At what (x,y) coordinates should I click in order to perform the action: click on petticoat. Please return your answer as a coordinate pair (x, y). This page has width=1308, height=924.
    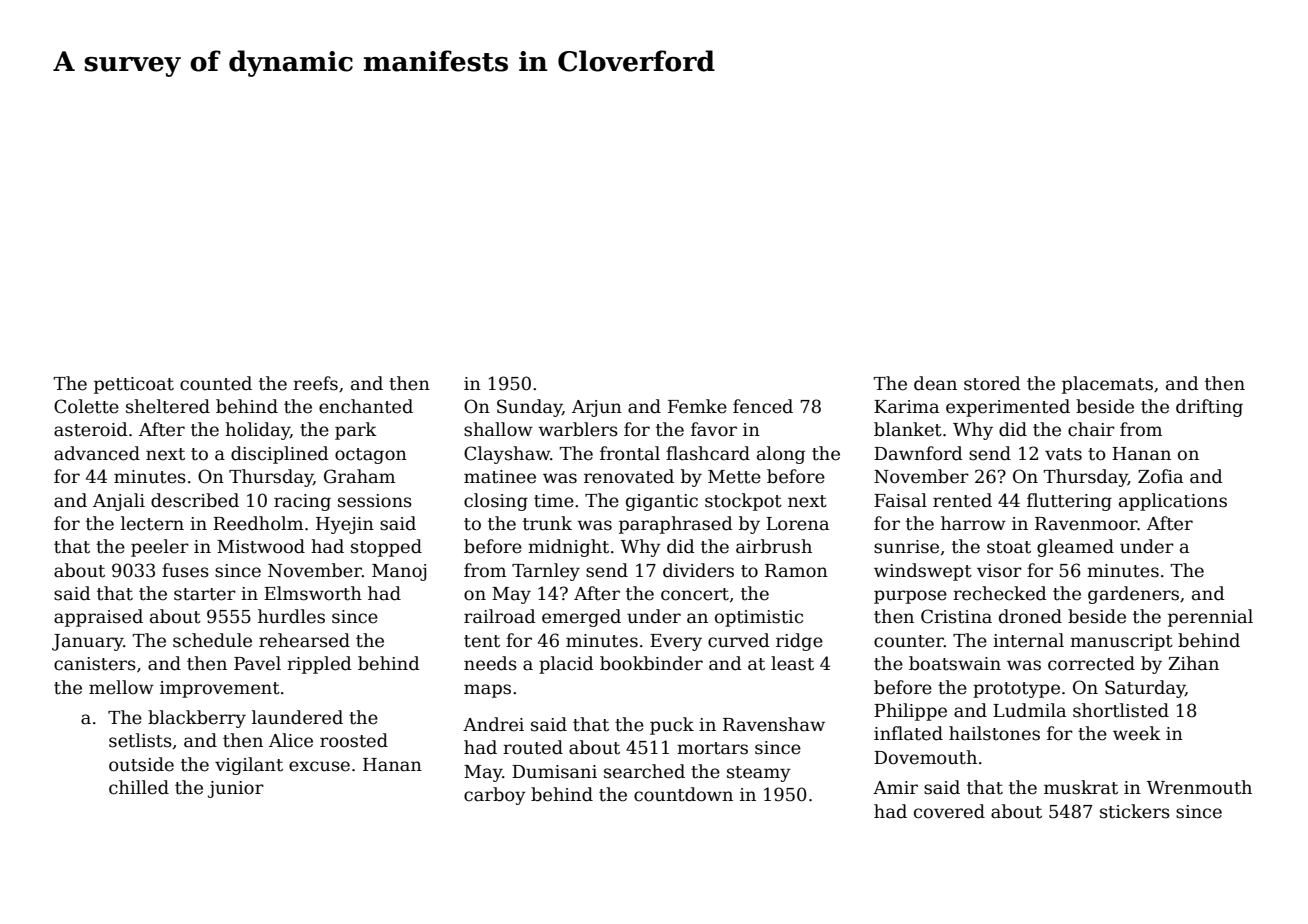
    Looking at the image, I should click on (134, 385).
